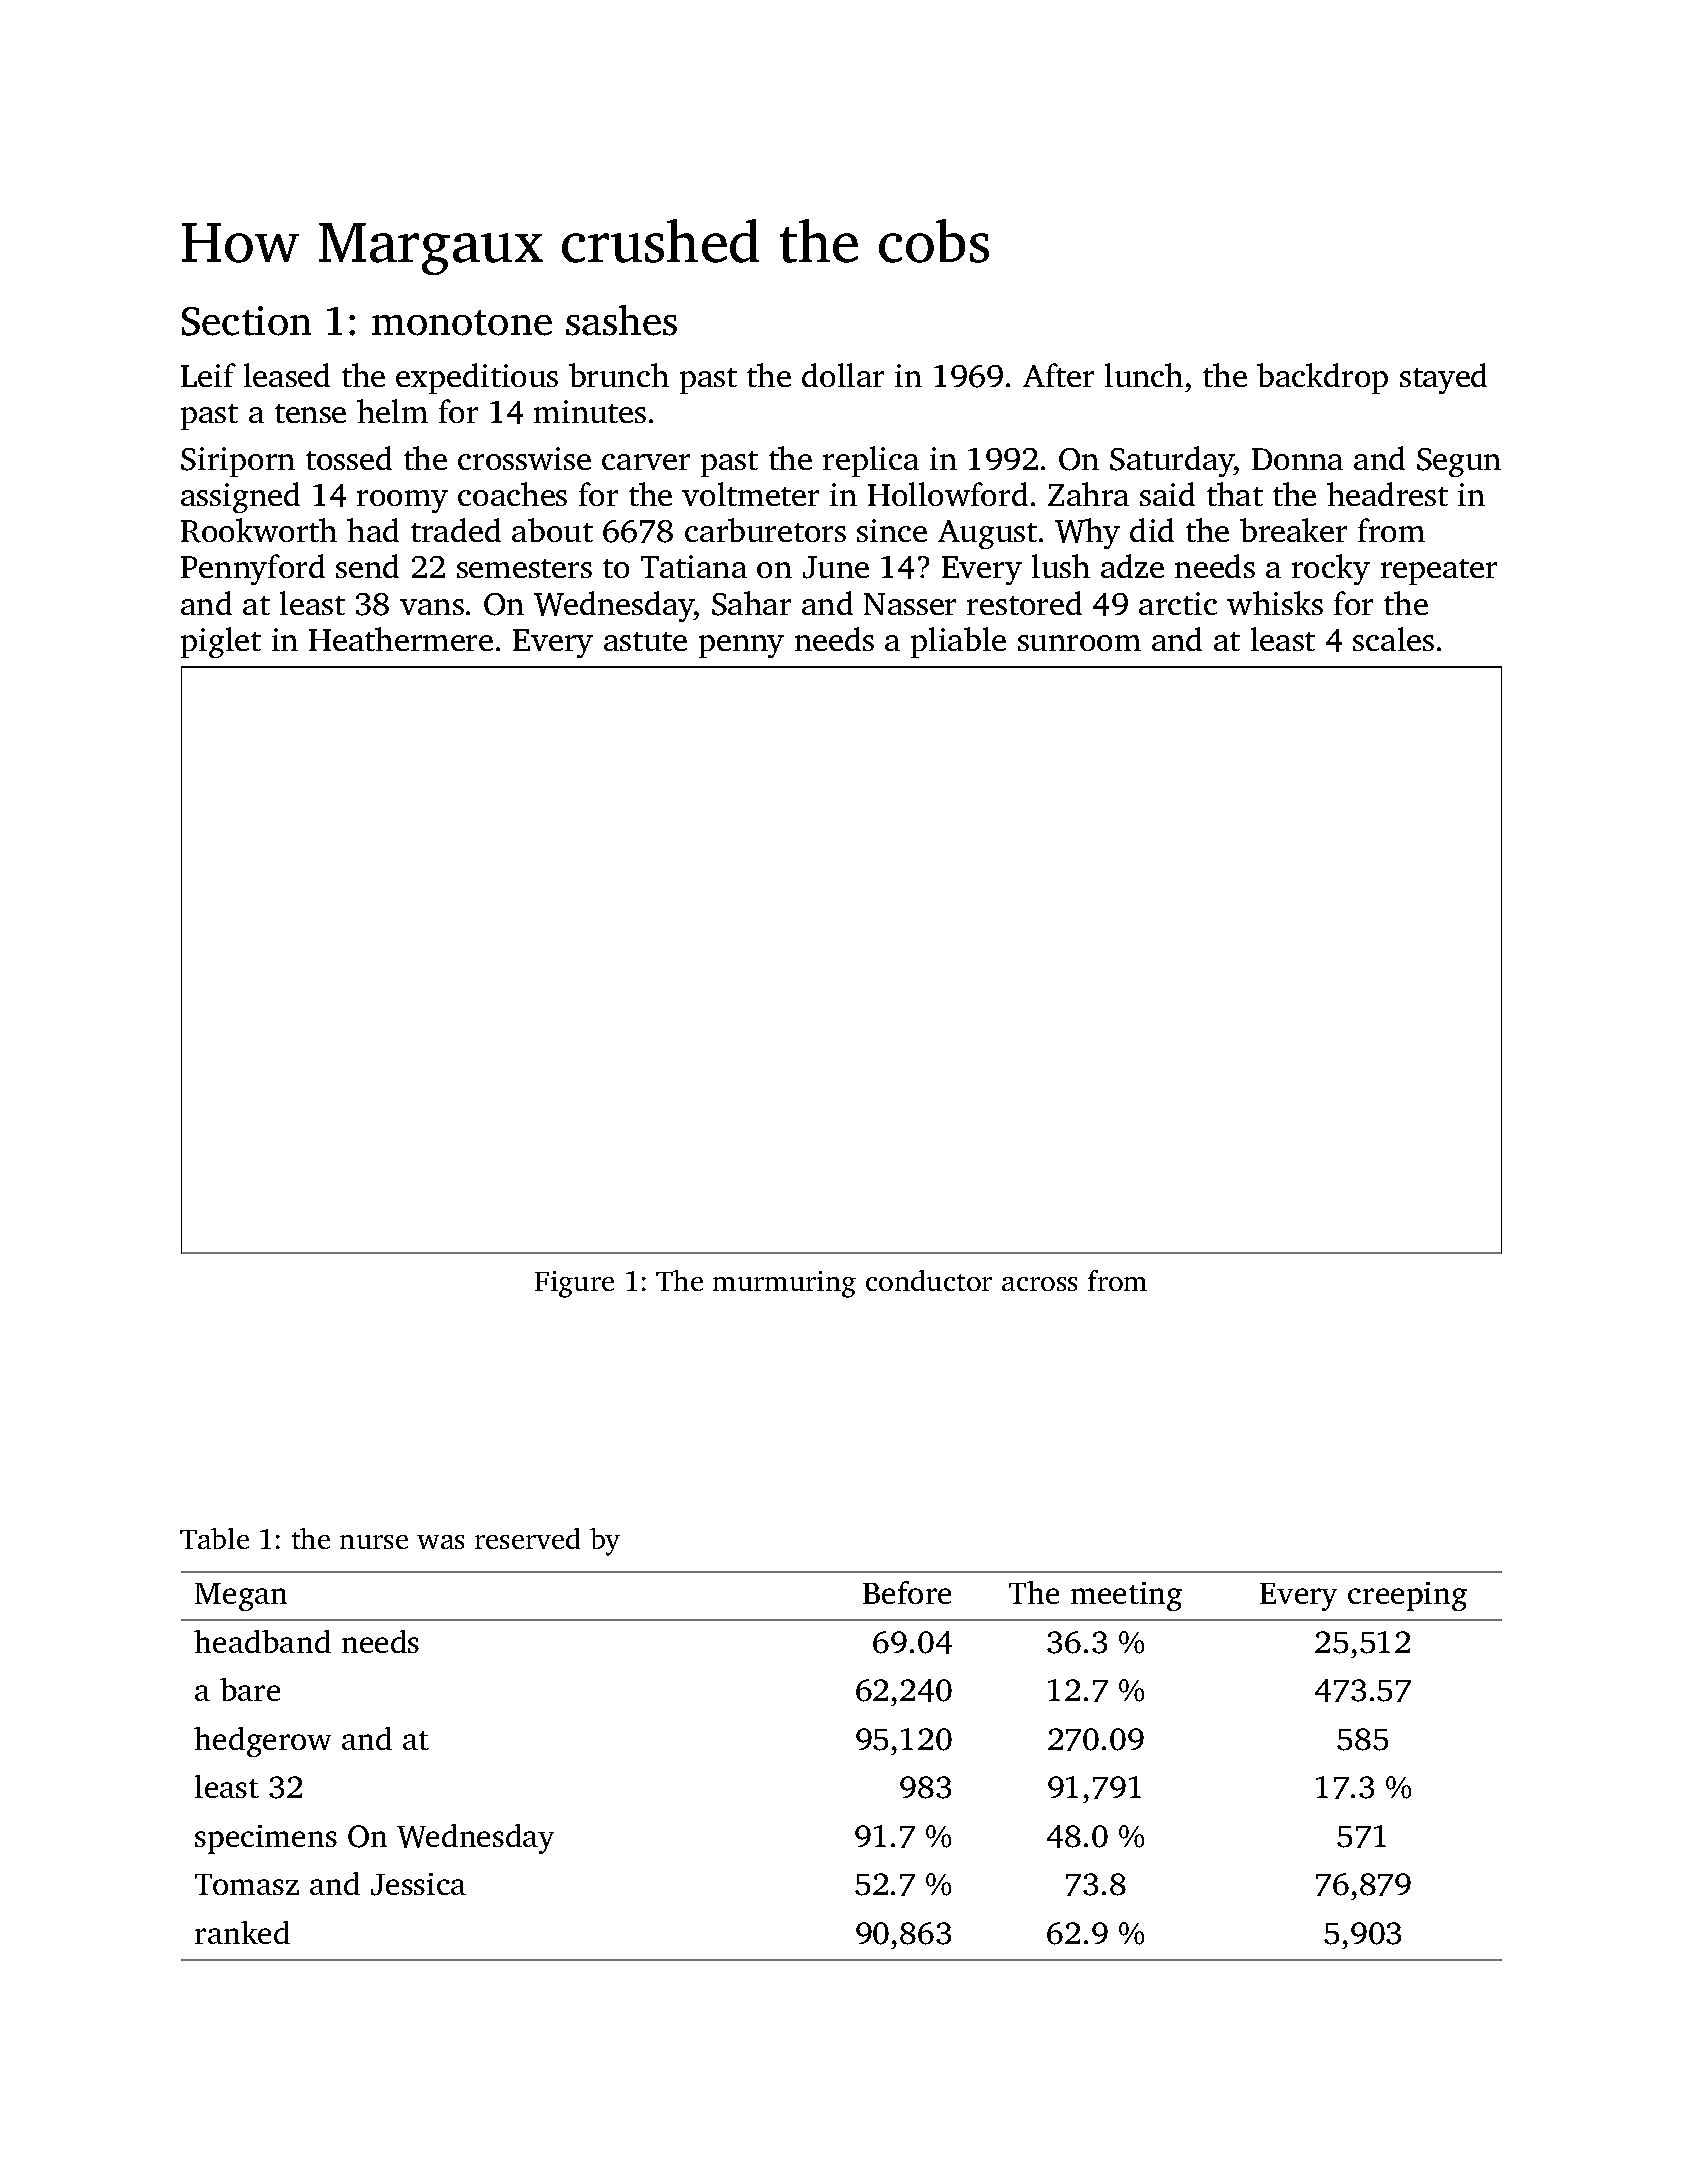  Describe the element at coordinates (1443, 378) in the screenshot. I see `stayed` at that location.
